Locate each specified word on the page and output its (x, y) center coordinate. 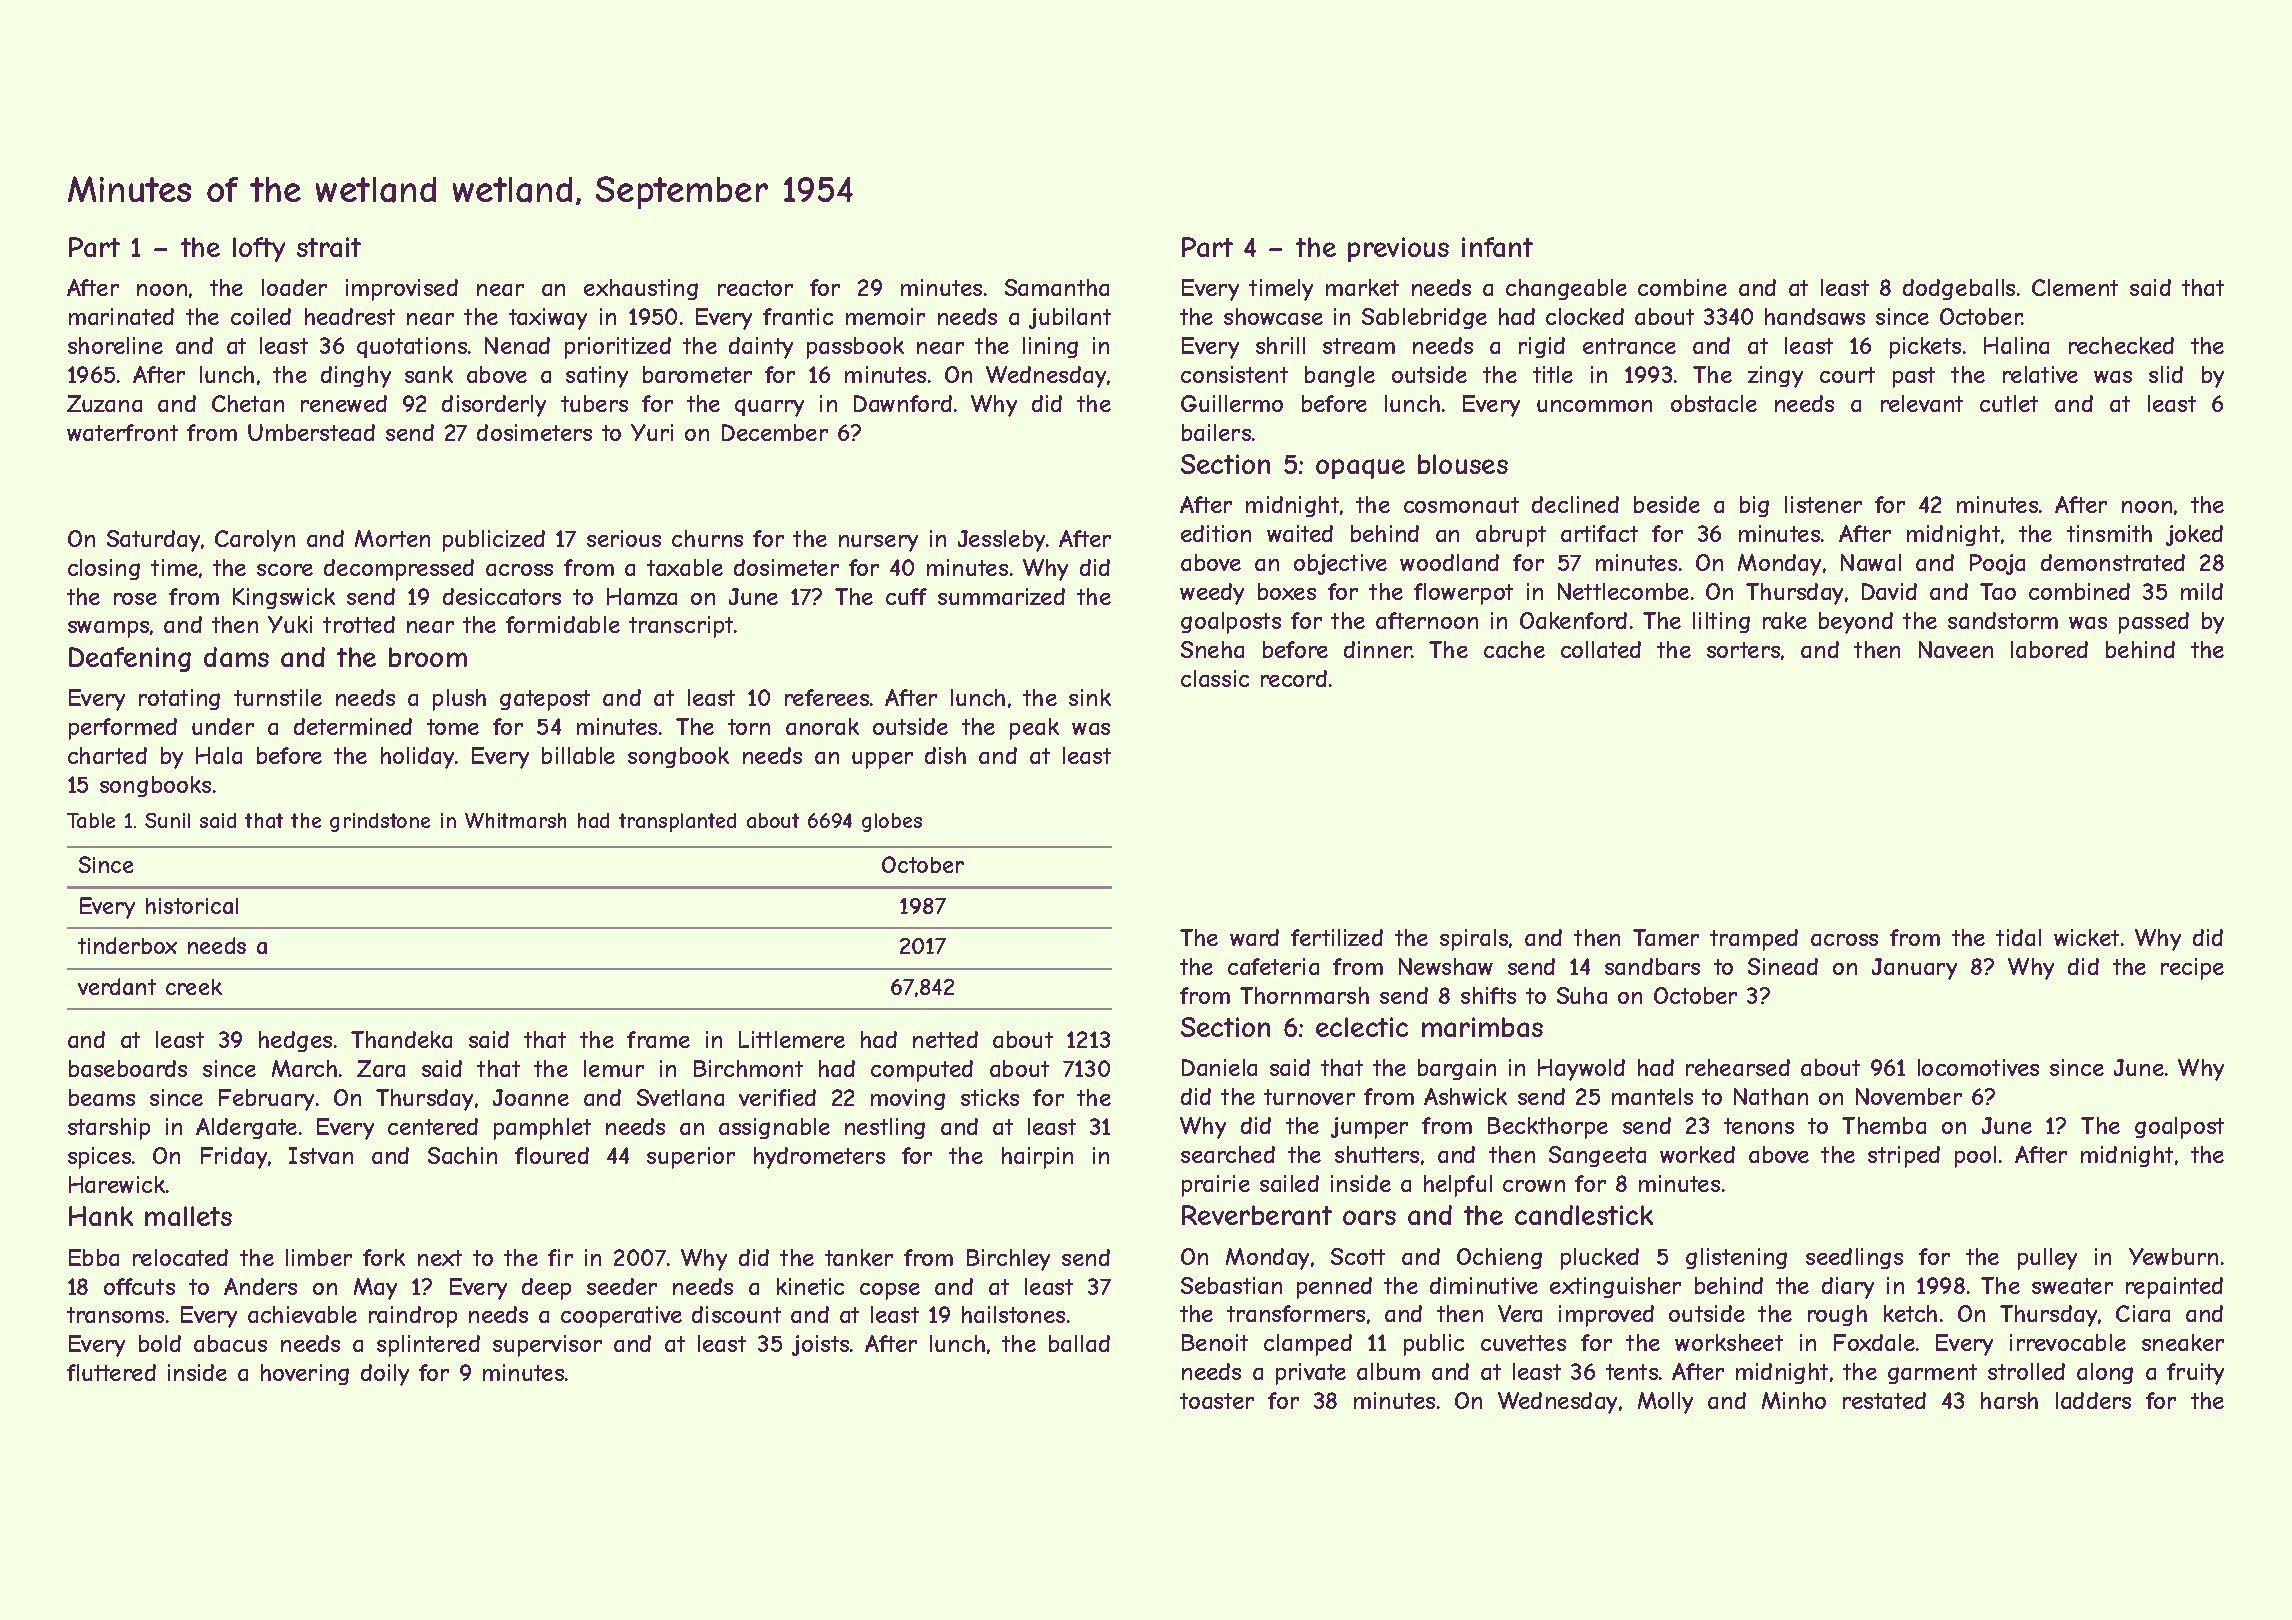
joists (820, 1345)
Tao (1998, 591)
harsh (2009, 1400)
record (1294, 678)
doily (385, 1375)
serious (624, 538)
